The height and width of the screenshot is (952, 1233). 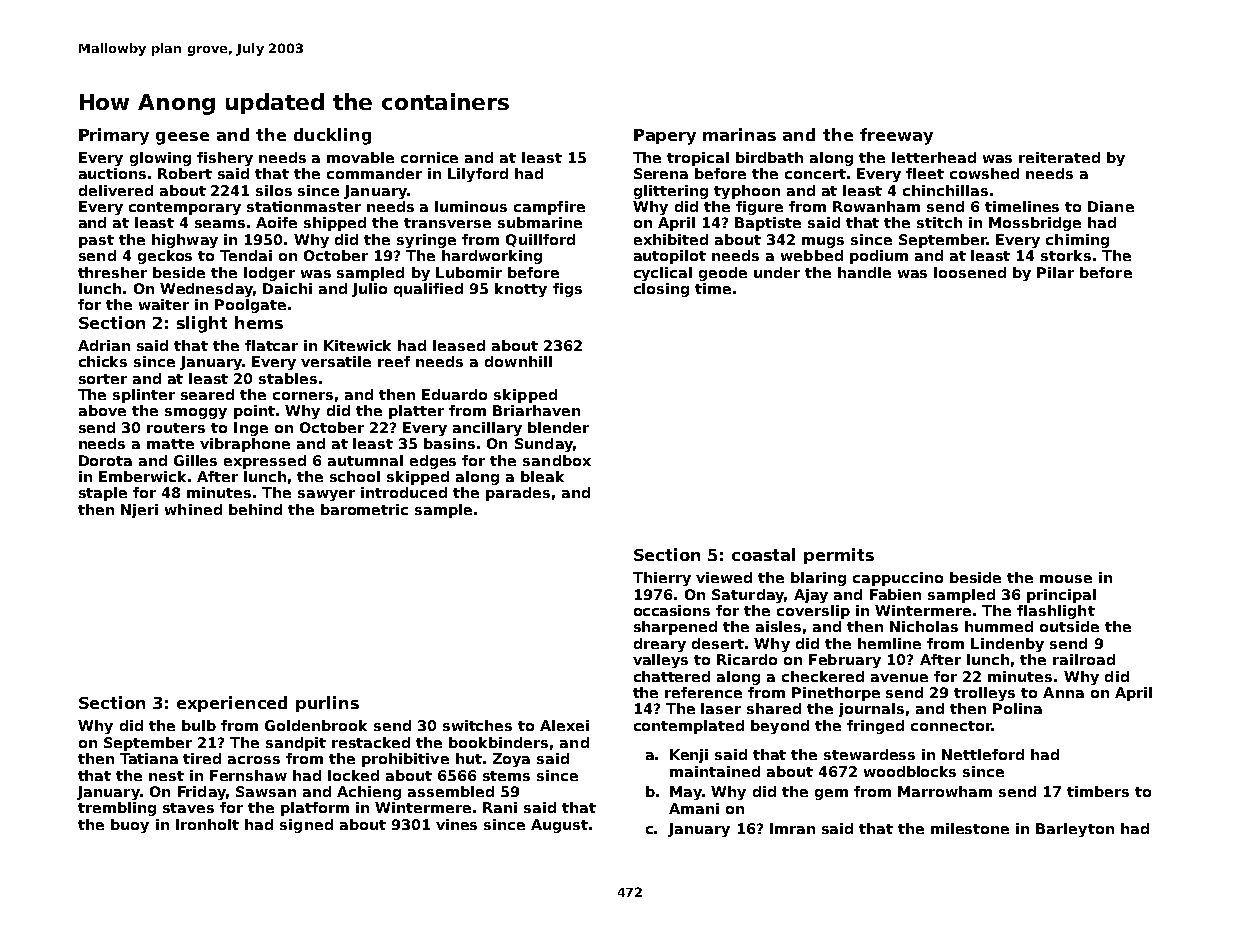 I want to click on duckling, so click(x=332, y=136).
